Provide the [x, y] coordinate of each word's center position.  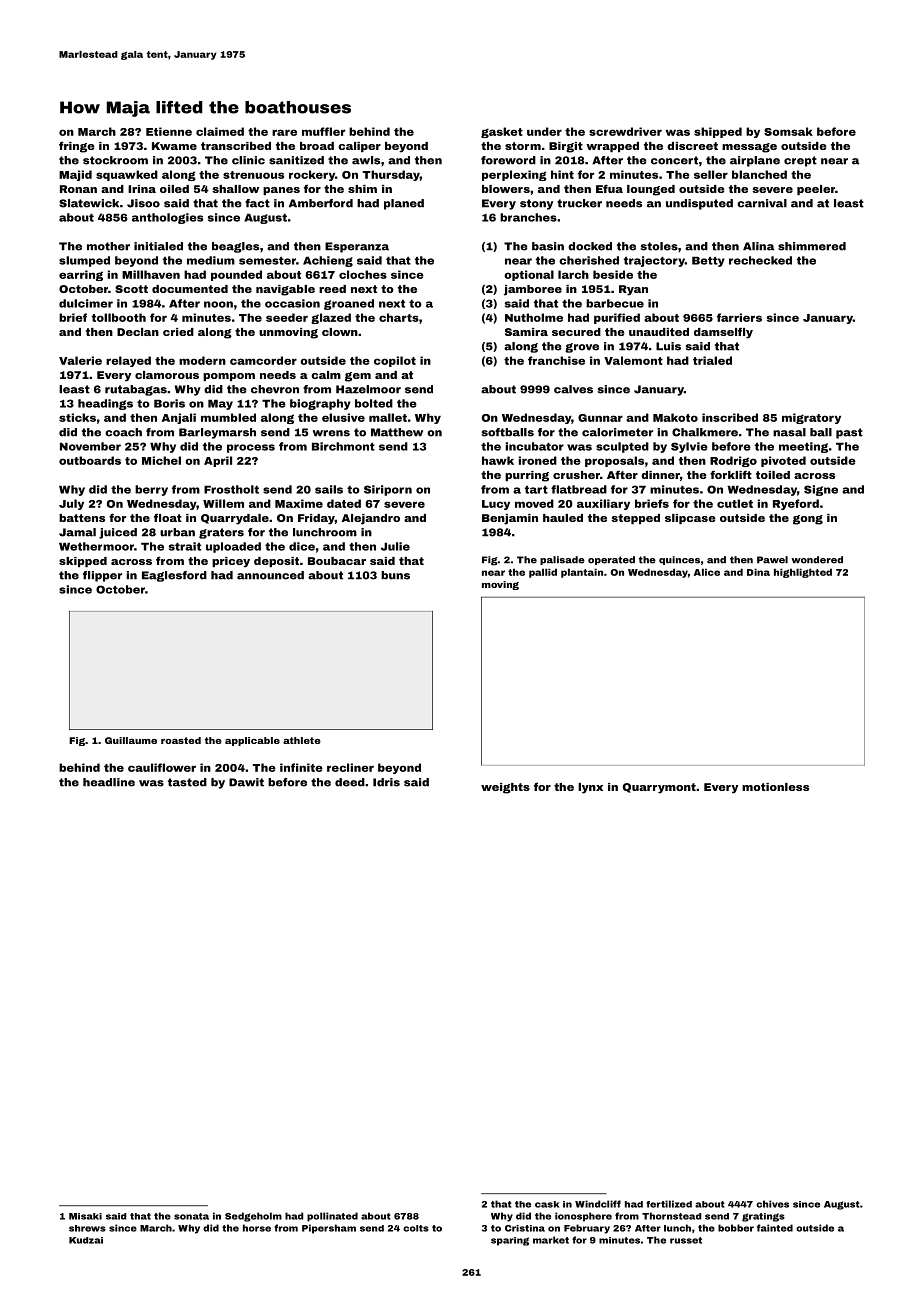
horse [257, 1228]
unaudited [659, 332]
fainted [775, 1228]
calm [326, 375]
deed [350, 782]
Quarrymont [659, 788]
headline [109, 782]
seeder [287, 317]
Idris [386, 782]
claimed [220, 131]
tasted [187, 782]
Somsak [788, 131]
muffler [323, 131]
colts [416, 1228]
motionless [775, 787]
